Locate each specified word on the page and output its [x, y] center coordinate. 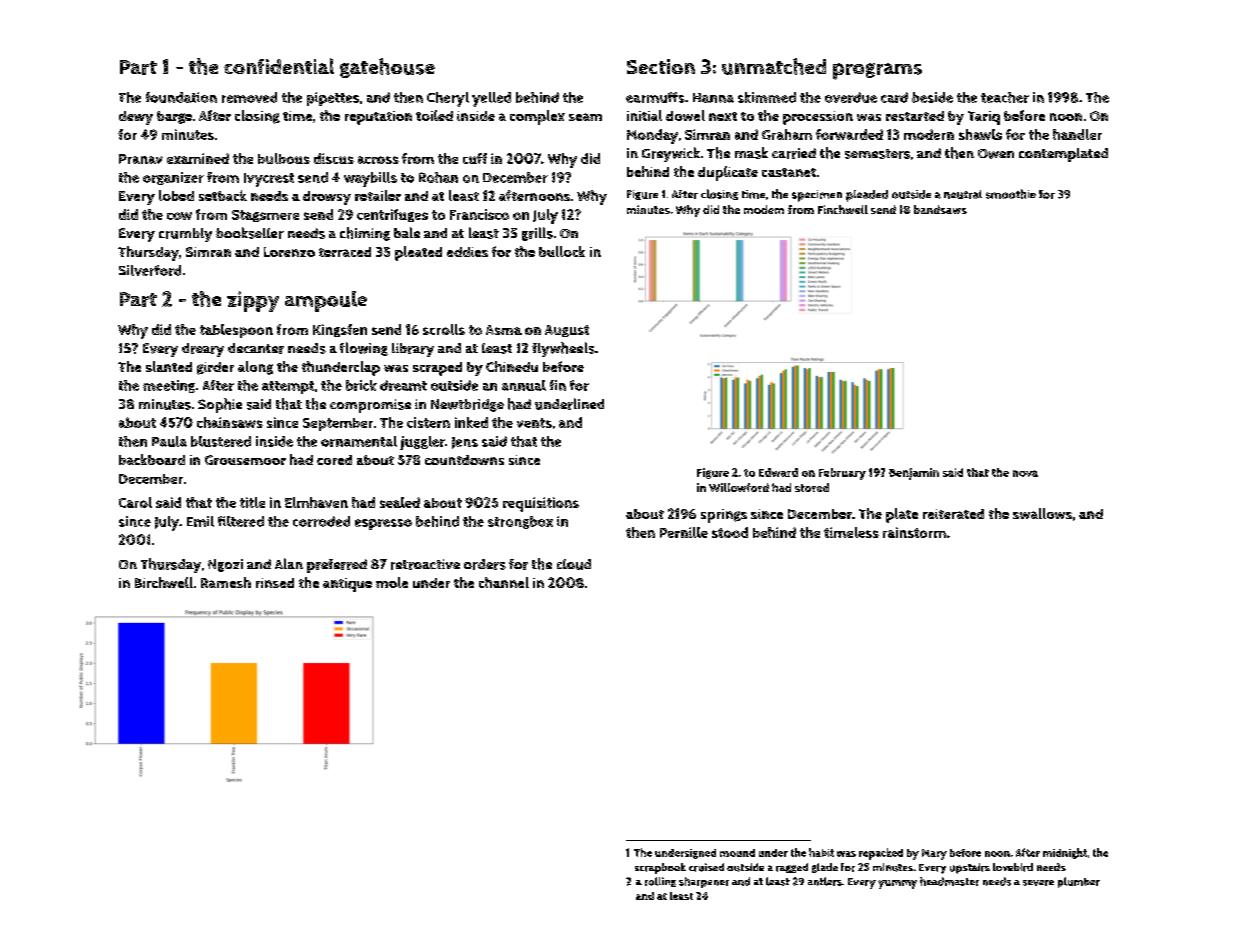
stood [730, 532]
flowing [364, 349]
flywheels [563, 349]
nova [1025, 473]
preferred [337, 566]
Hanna [713, 98]
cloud [574, 564]
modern [929, 134]
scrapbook [660, 868]
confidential [279, 66]
